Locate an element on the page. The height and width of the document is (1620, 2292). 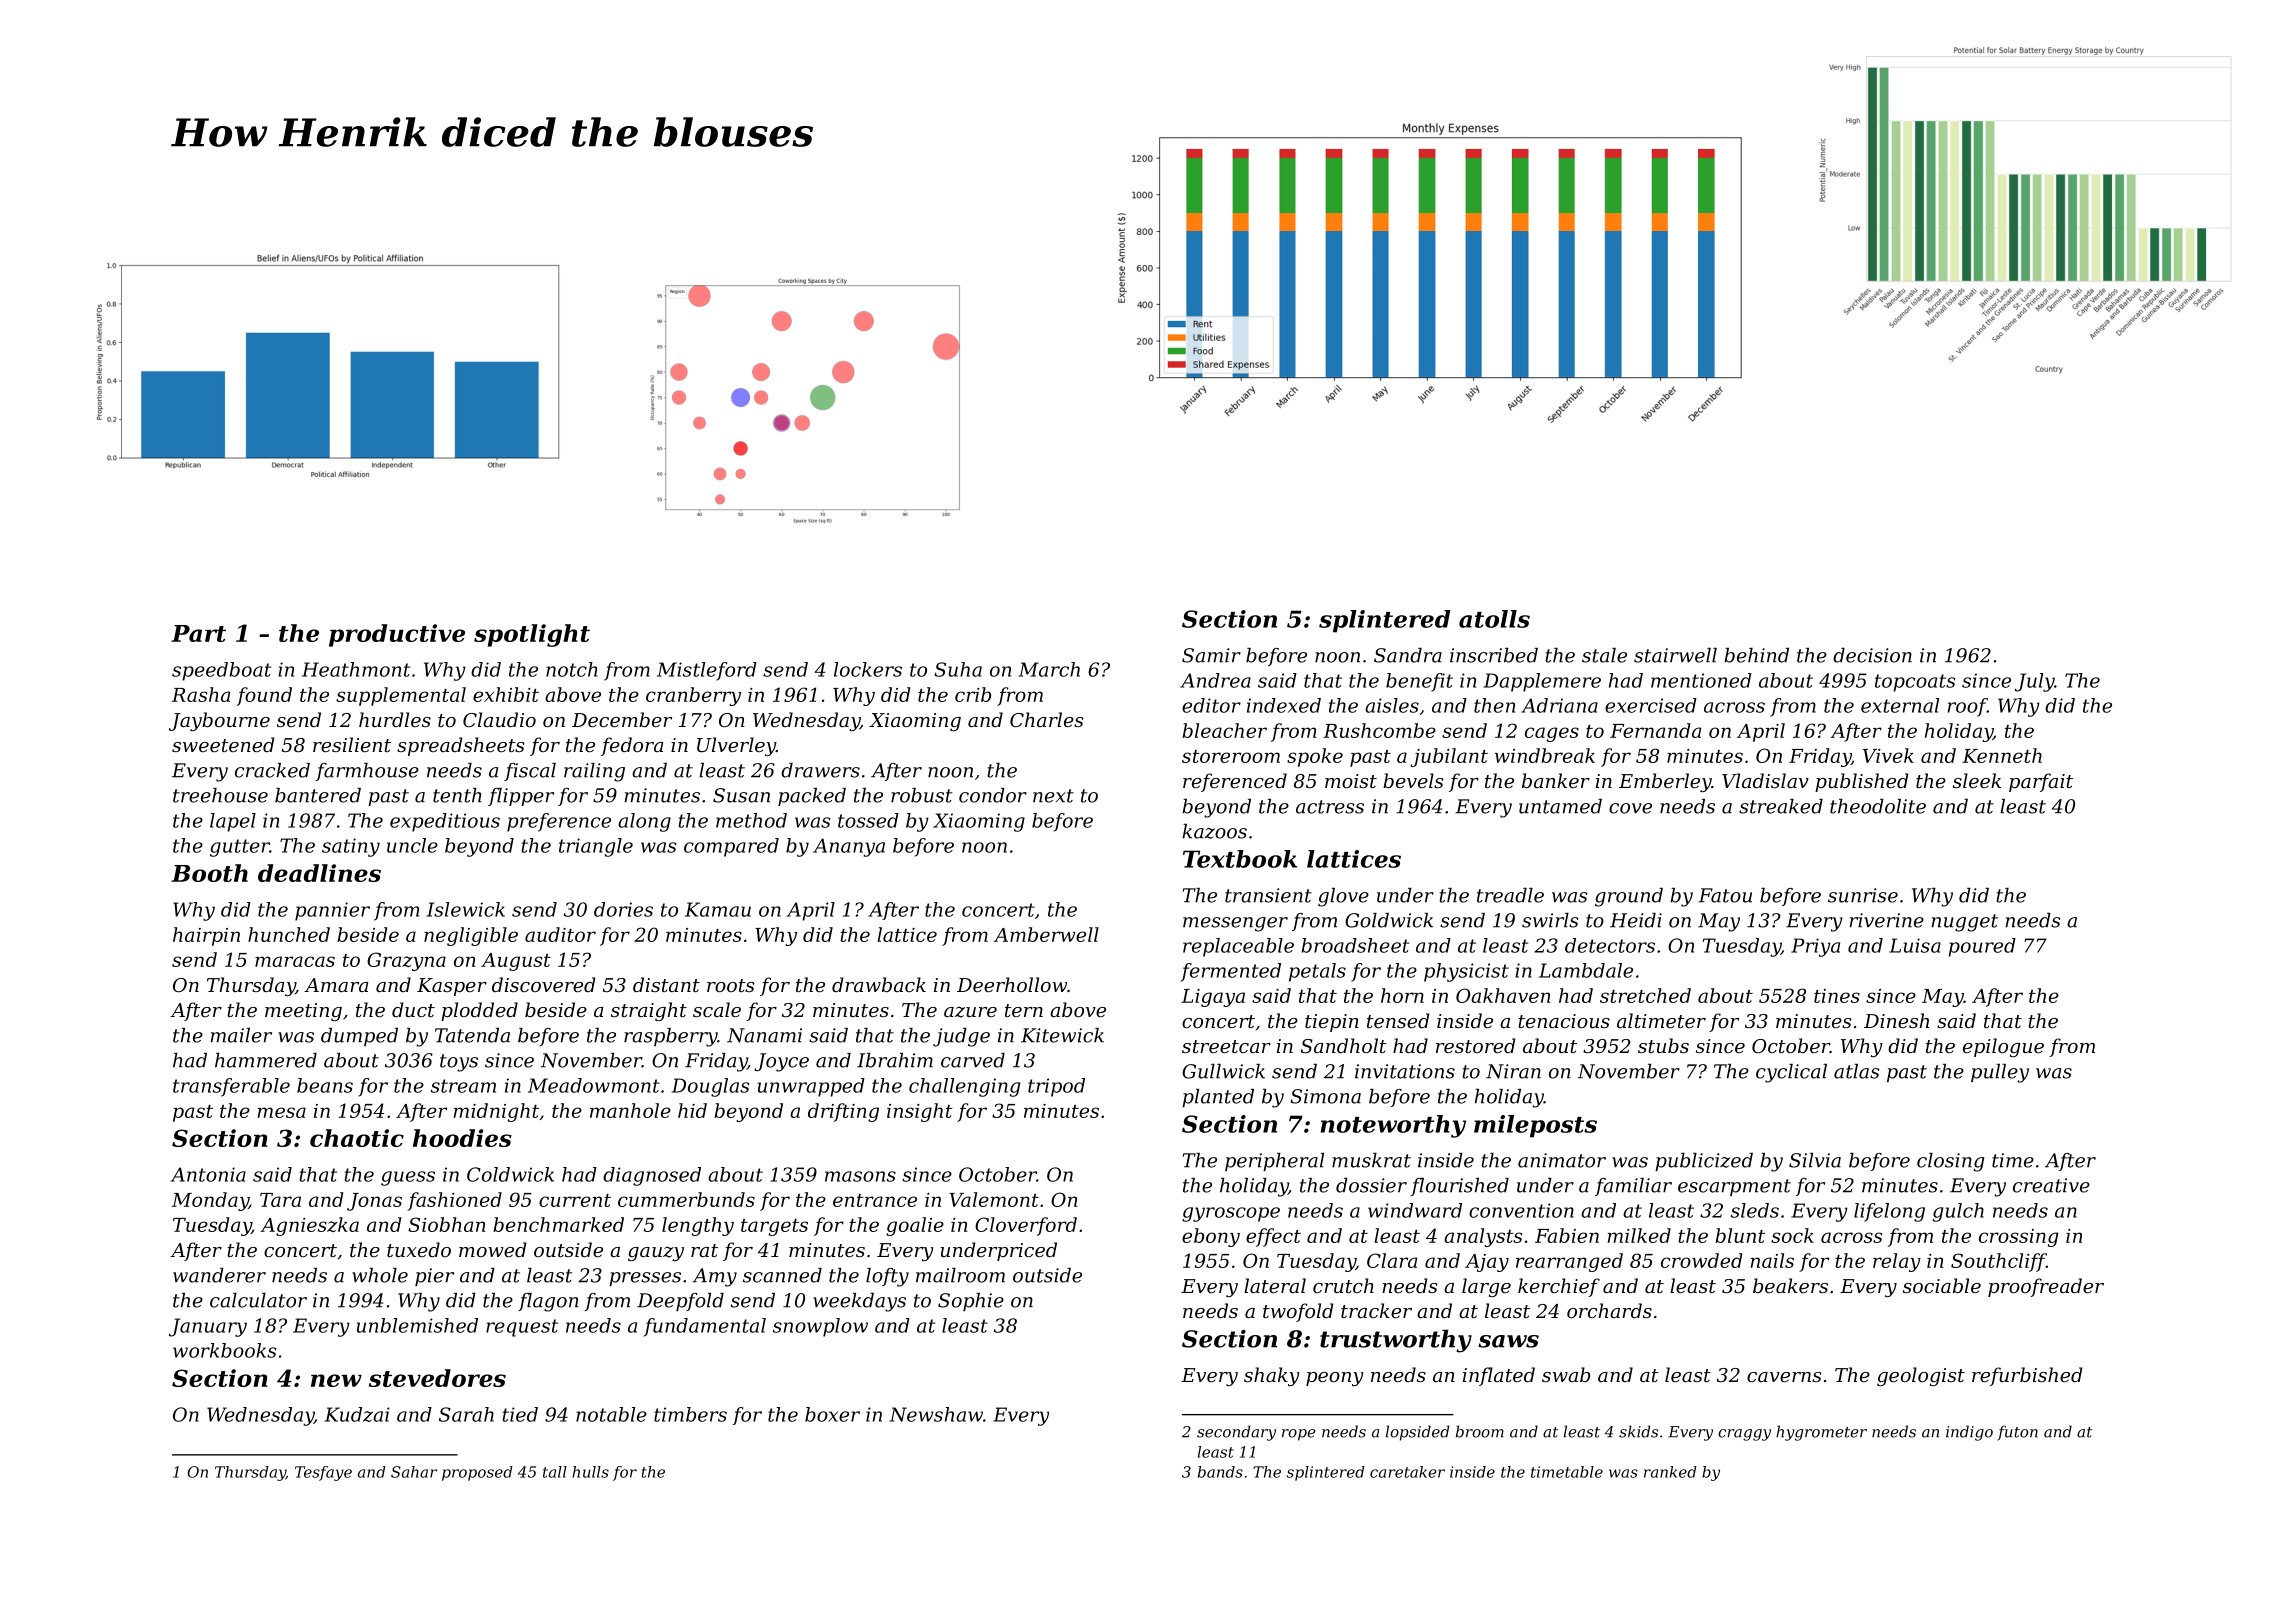
publicized is located at coordinates (1704, 1162).
